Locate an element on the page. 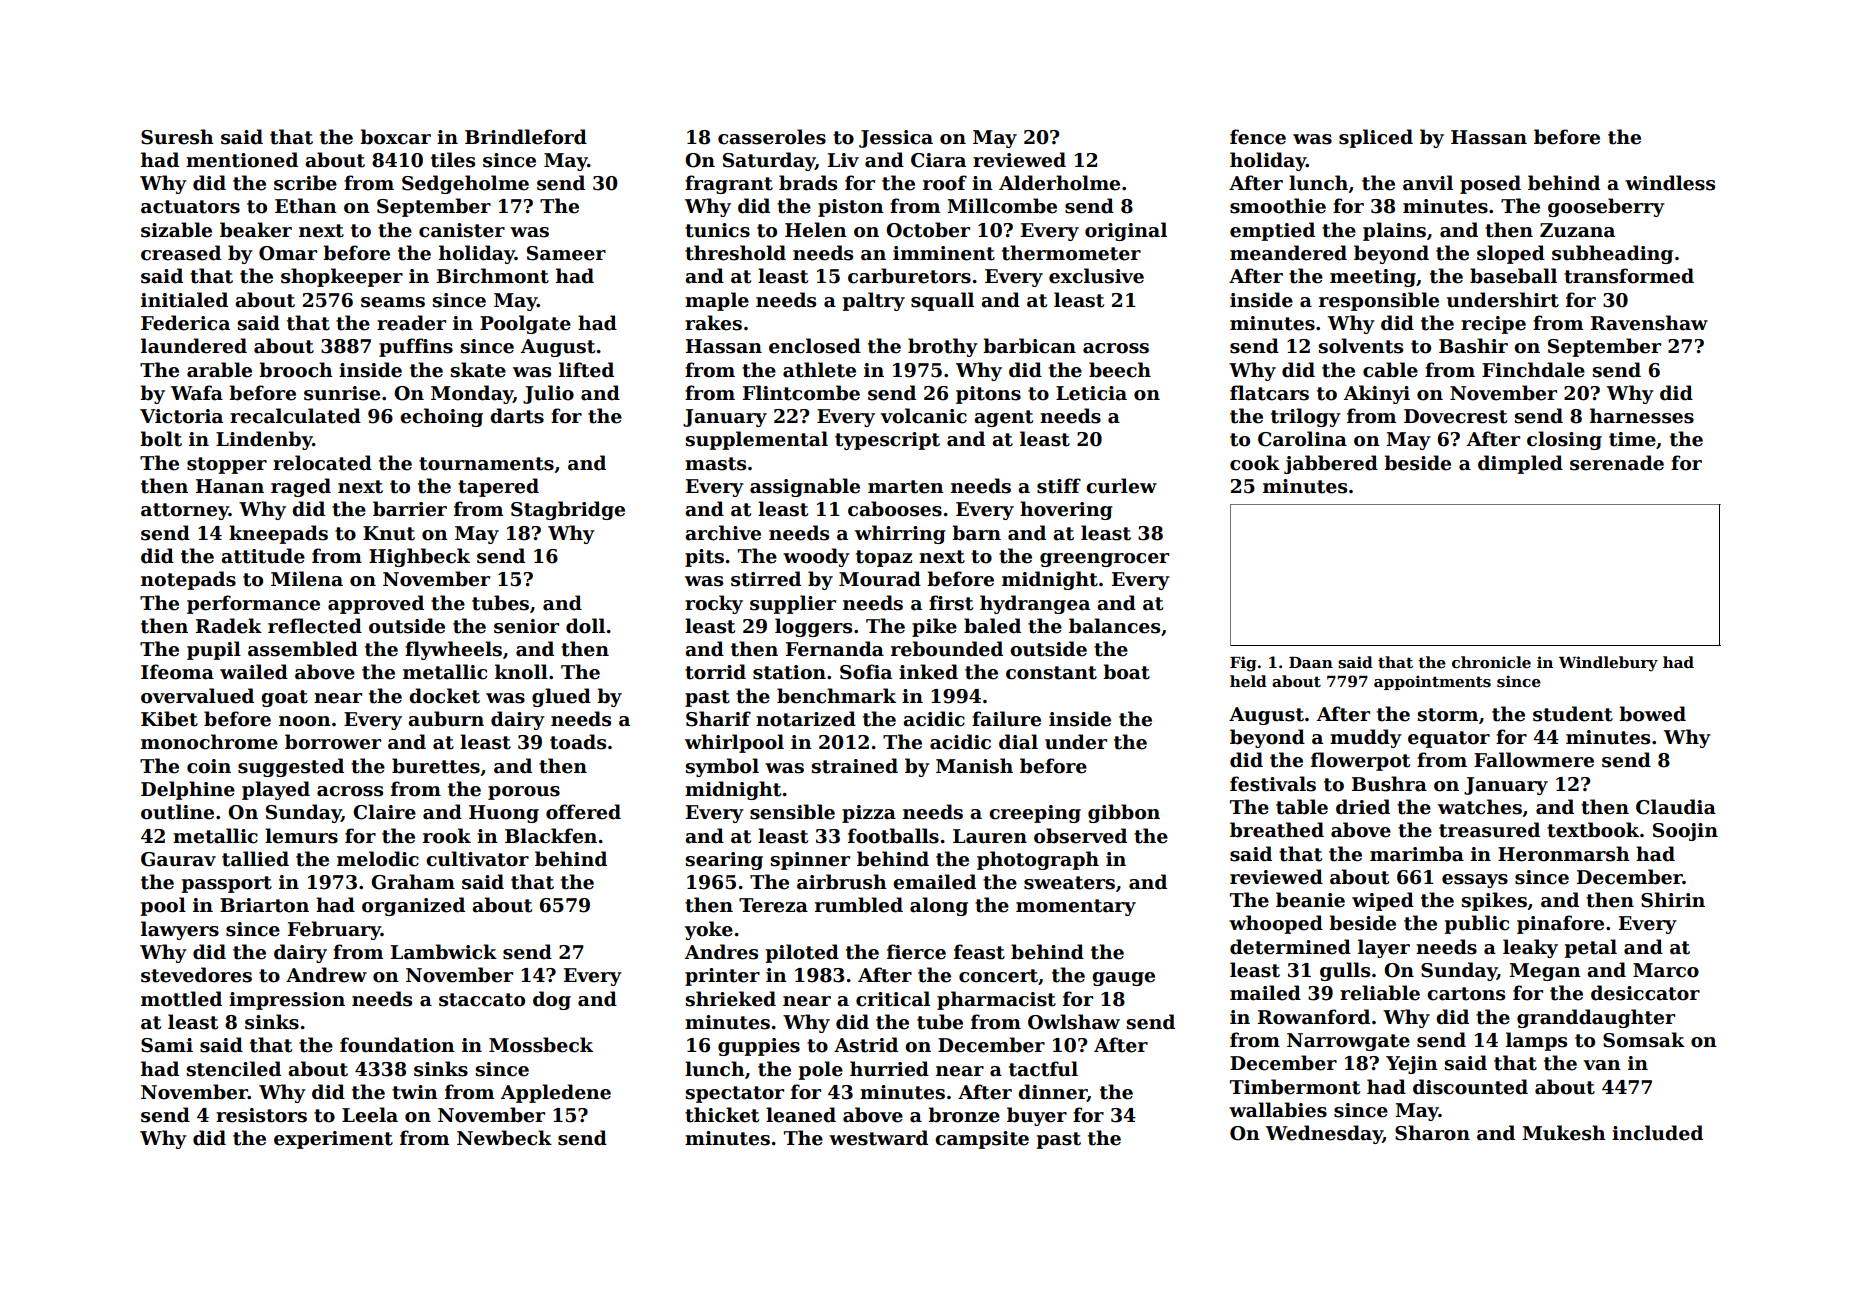 This image has width=1861, height=1316. Jessica is located at coordinates (896, 139).
